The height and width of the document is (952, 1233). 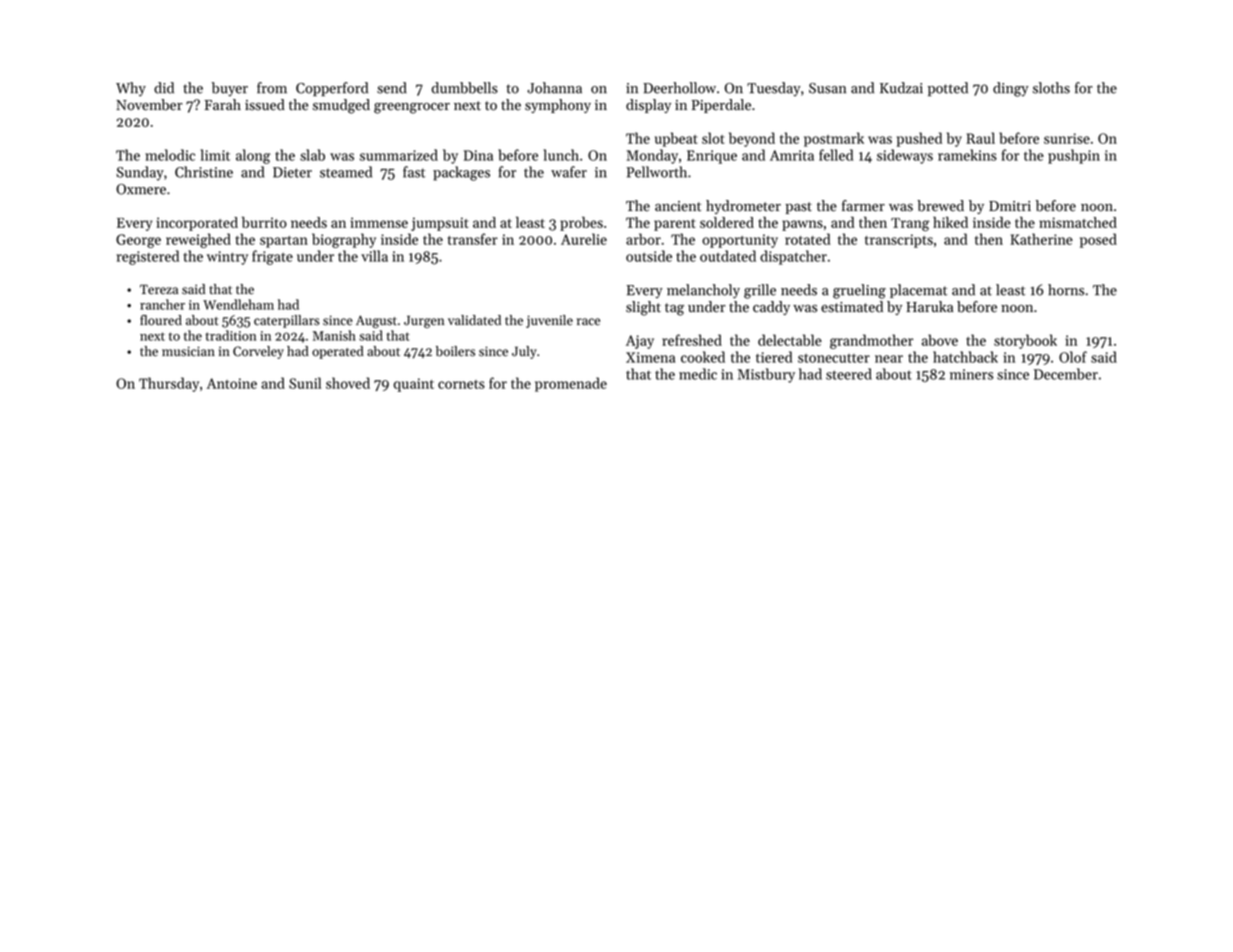 I want to click on Deerhollow, so click(x=679, y=88).
